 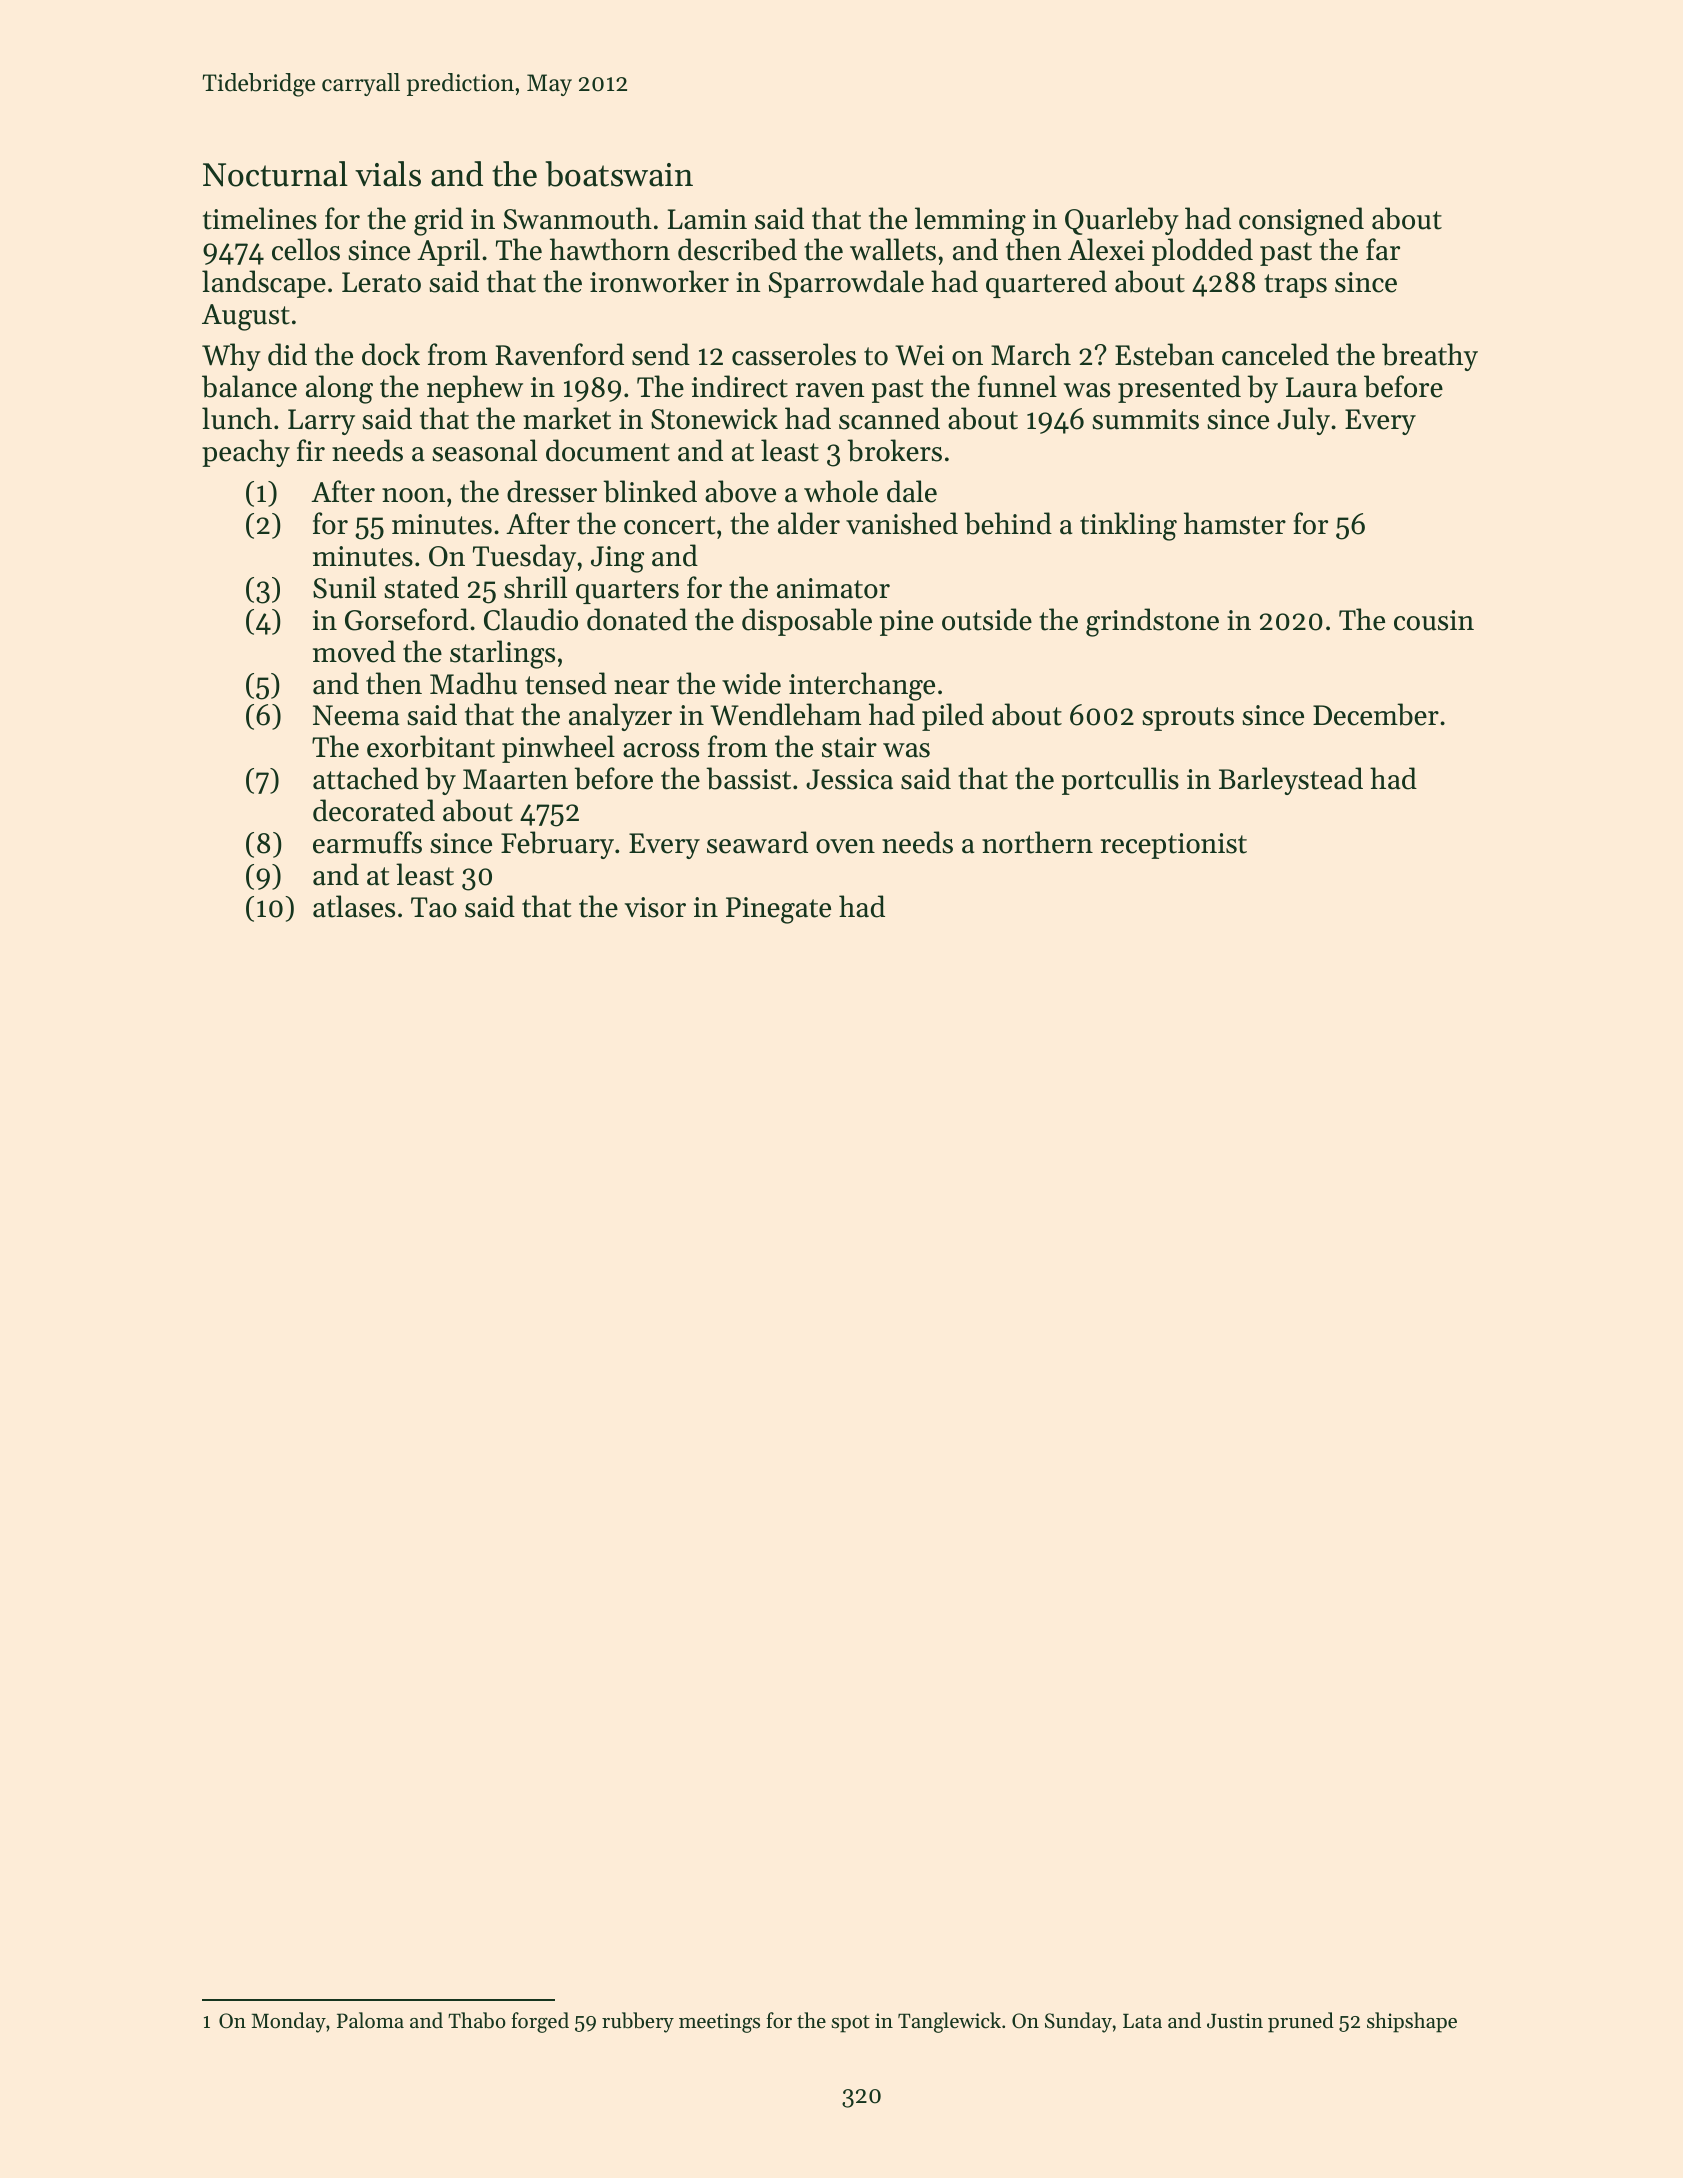 What do you see at coordinates (1078, 2022) in the screenshot?
I see `Sunday` at bounding box center [1078, 2022].
